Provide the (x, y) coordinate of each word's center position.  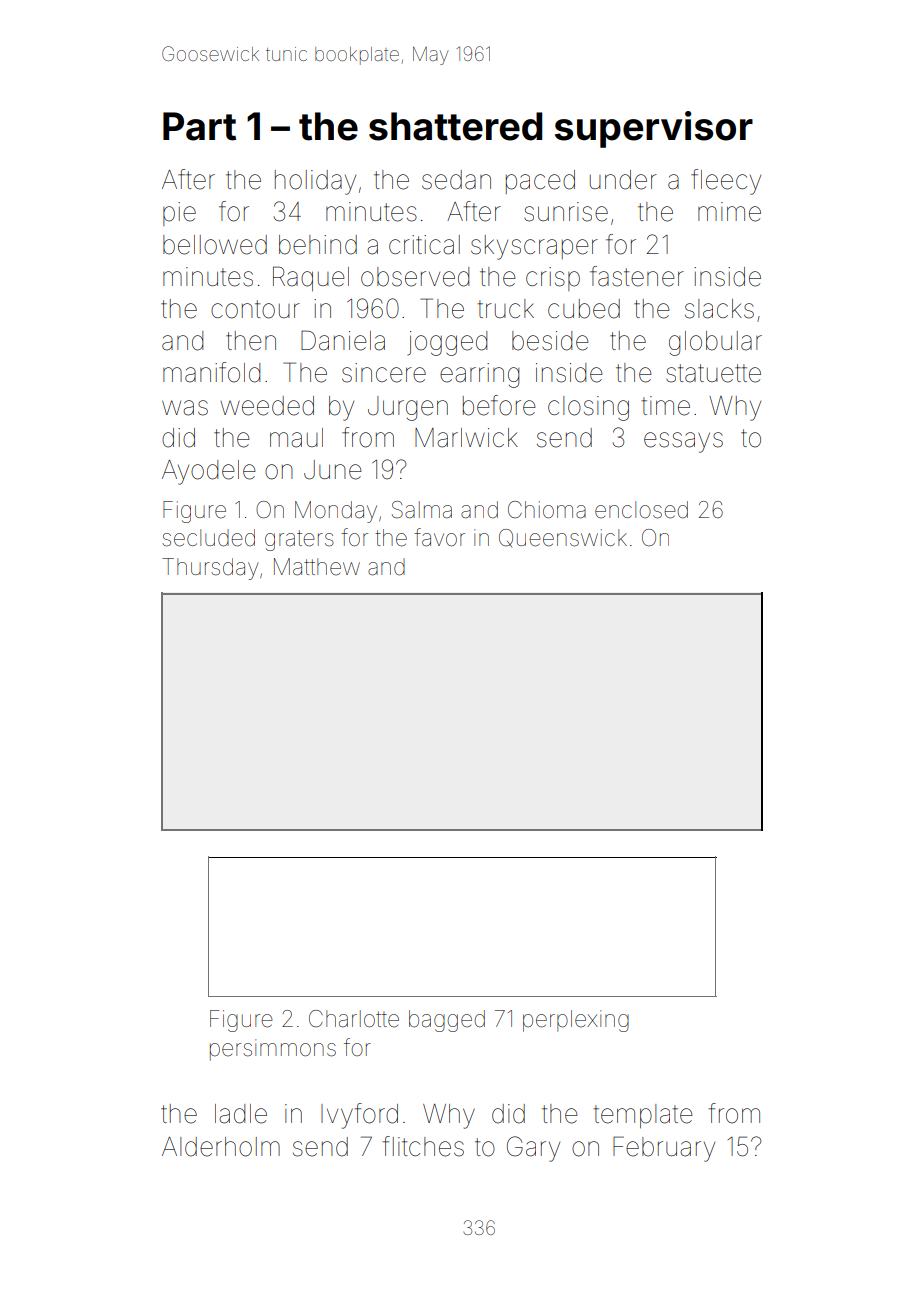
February (664, 1149)
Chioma (547, 510)
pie (179, 214)
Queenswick (563, 538)
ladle (241, 1114)
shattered (455, 126)
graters (299, 540)
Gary (533, 1149)
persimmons (273, 1050)
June (332, 470)
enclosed (641, 510)
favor (439, 537)
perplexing (576, 1021)
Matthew (317, 567)
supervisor (654, 129)
